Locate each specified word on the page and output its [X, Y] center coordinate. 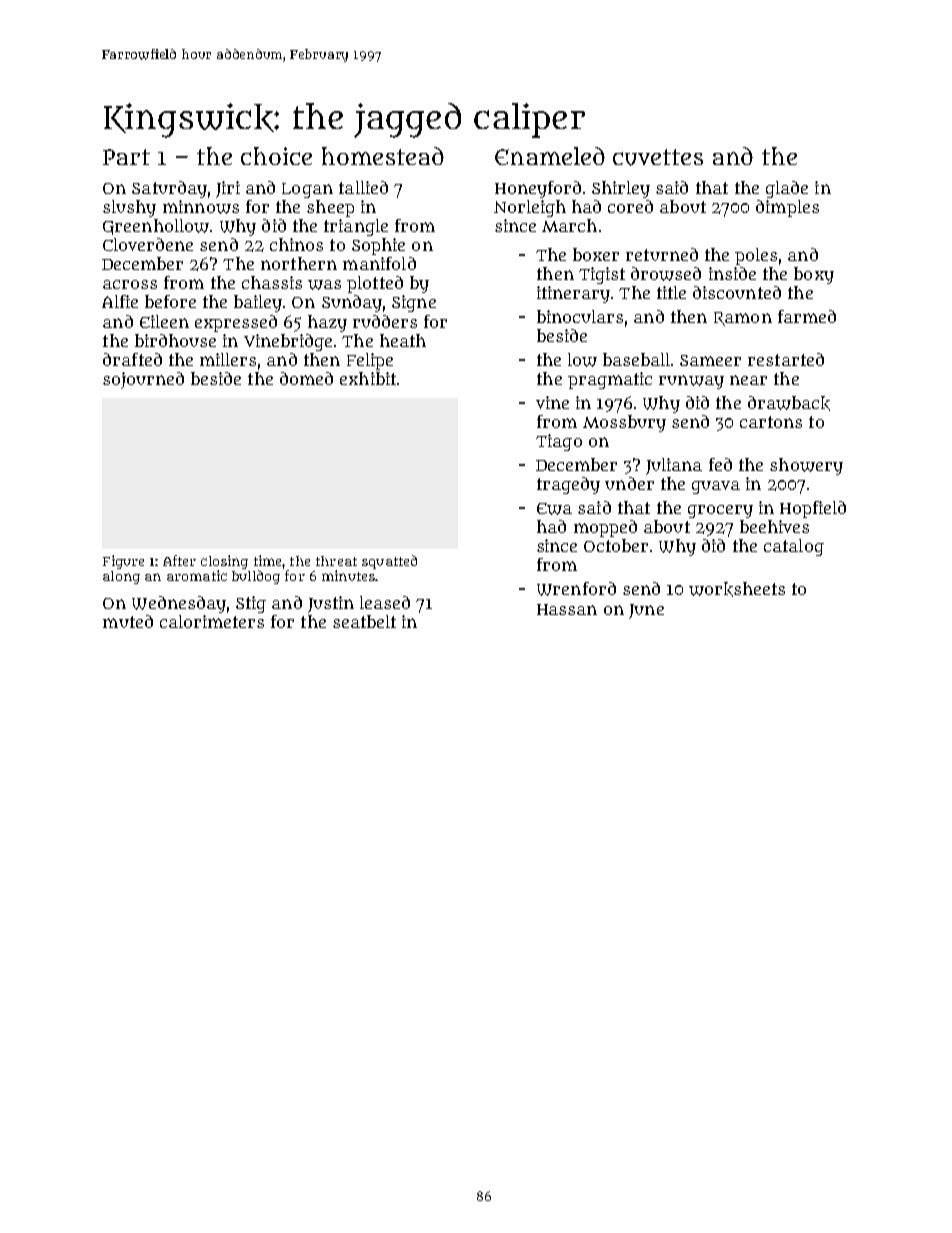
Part [126, 157]
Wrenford [576, 589]
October [616, 545]
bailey [258, 303]
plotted [375, 284]
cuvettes [658, 157]
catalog [794, 547]
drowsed [666, 274]
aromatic [197, 575]
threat [336, 561]
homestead [383, 156]
